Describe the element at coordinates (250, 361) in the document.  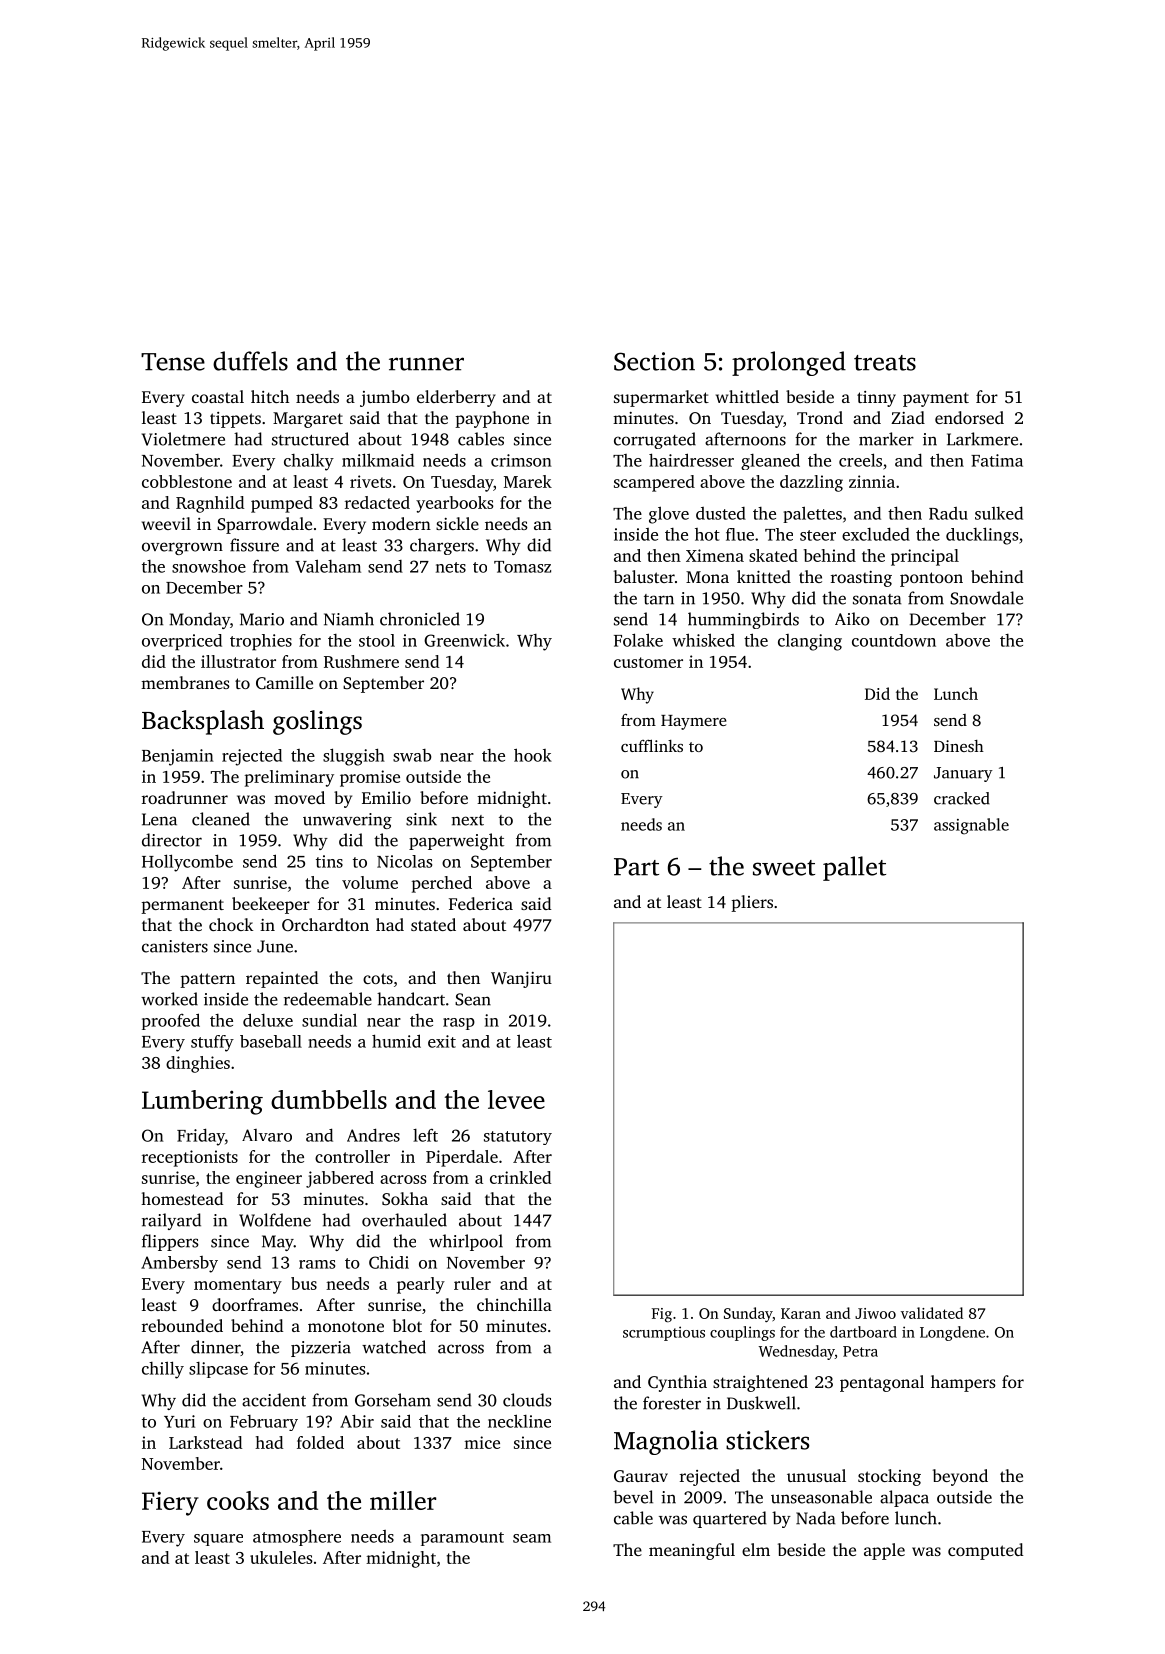
I see `duffels` at that location.
